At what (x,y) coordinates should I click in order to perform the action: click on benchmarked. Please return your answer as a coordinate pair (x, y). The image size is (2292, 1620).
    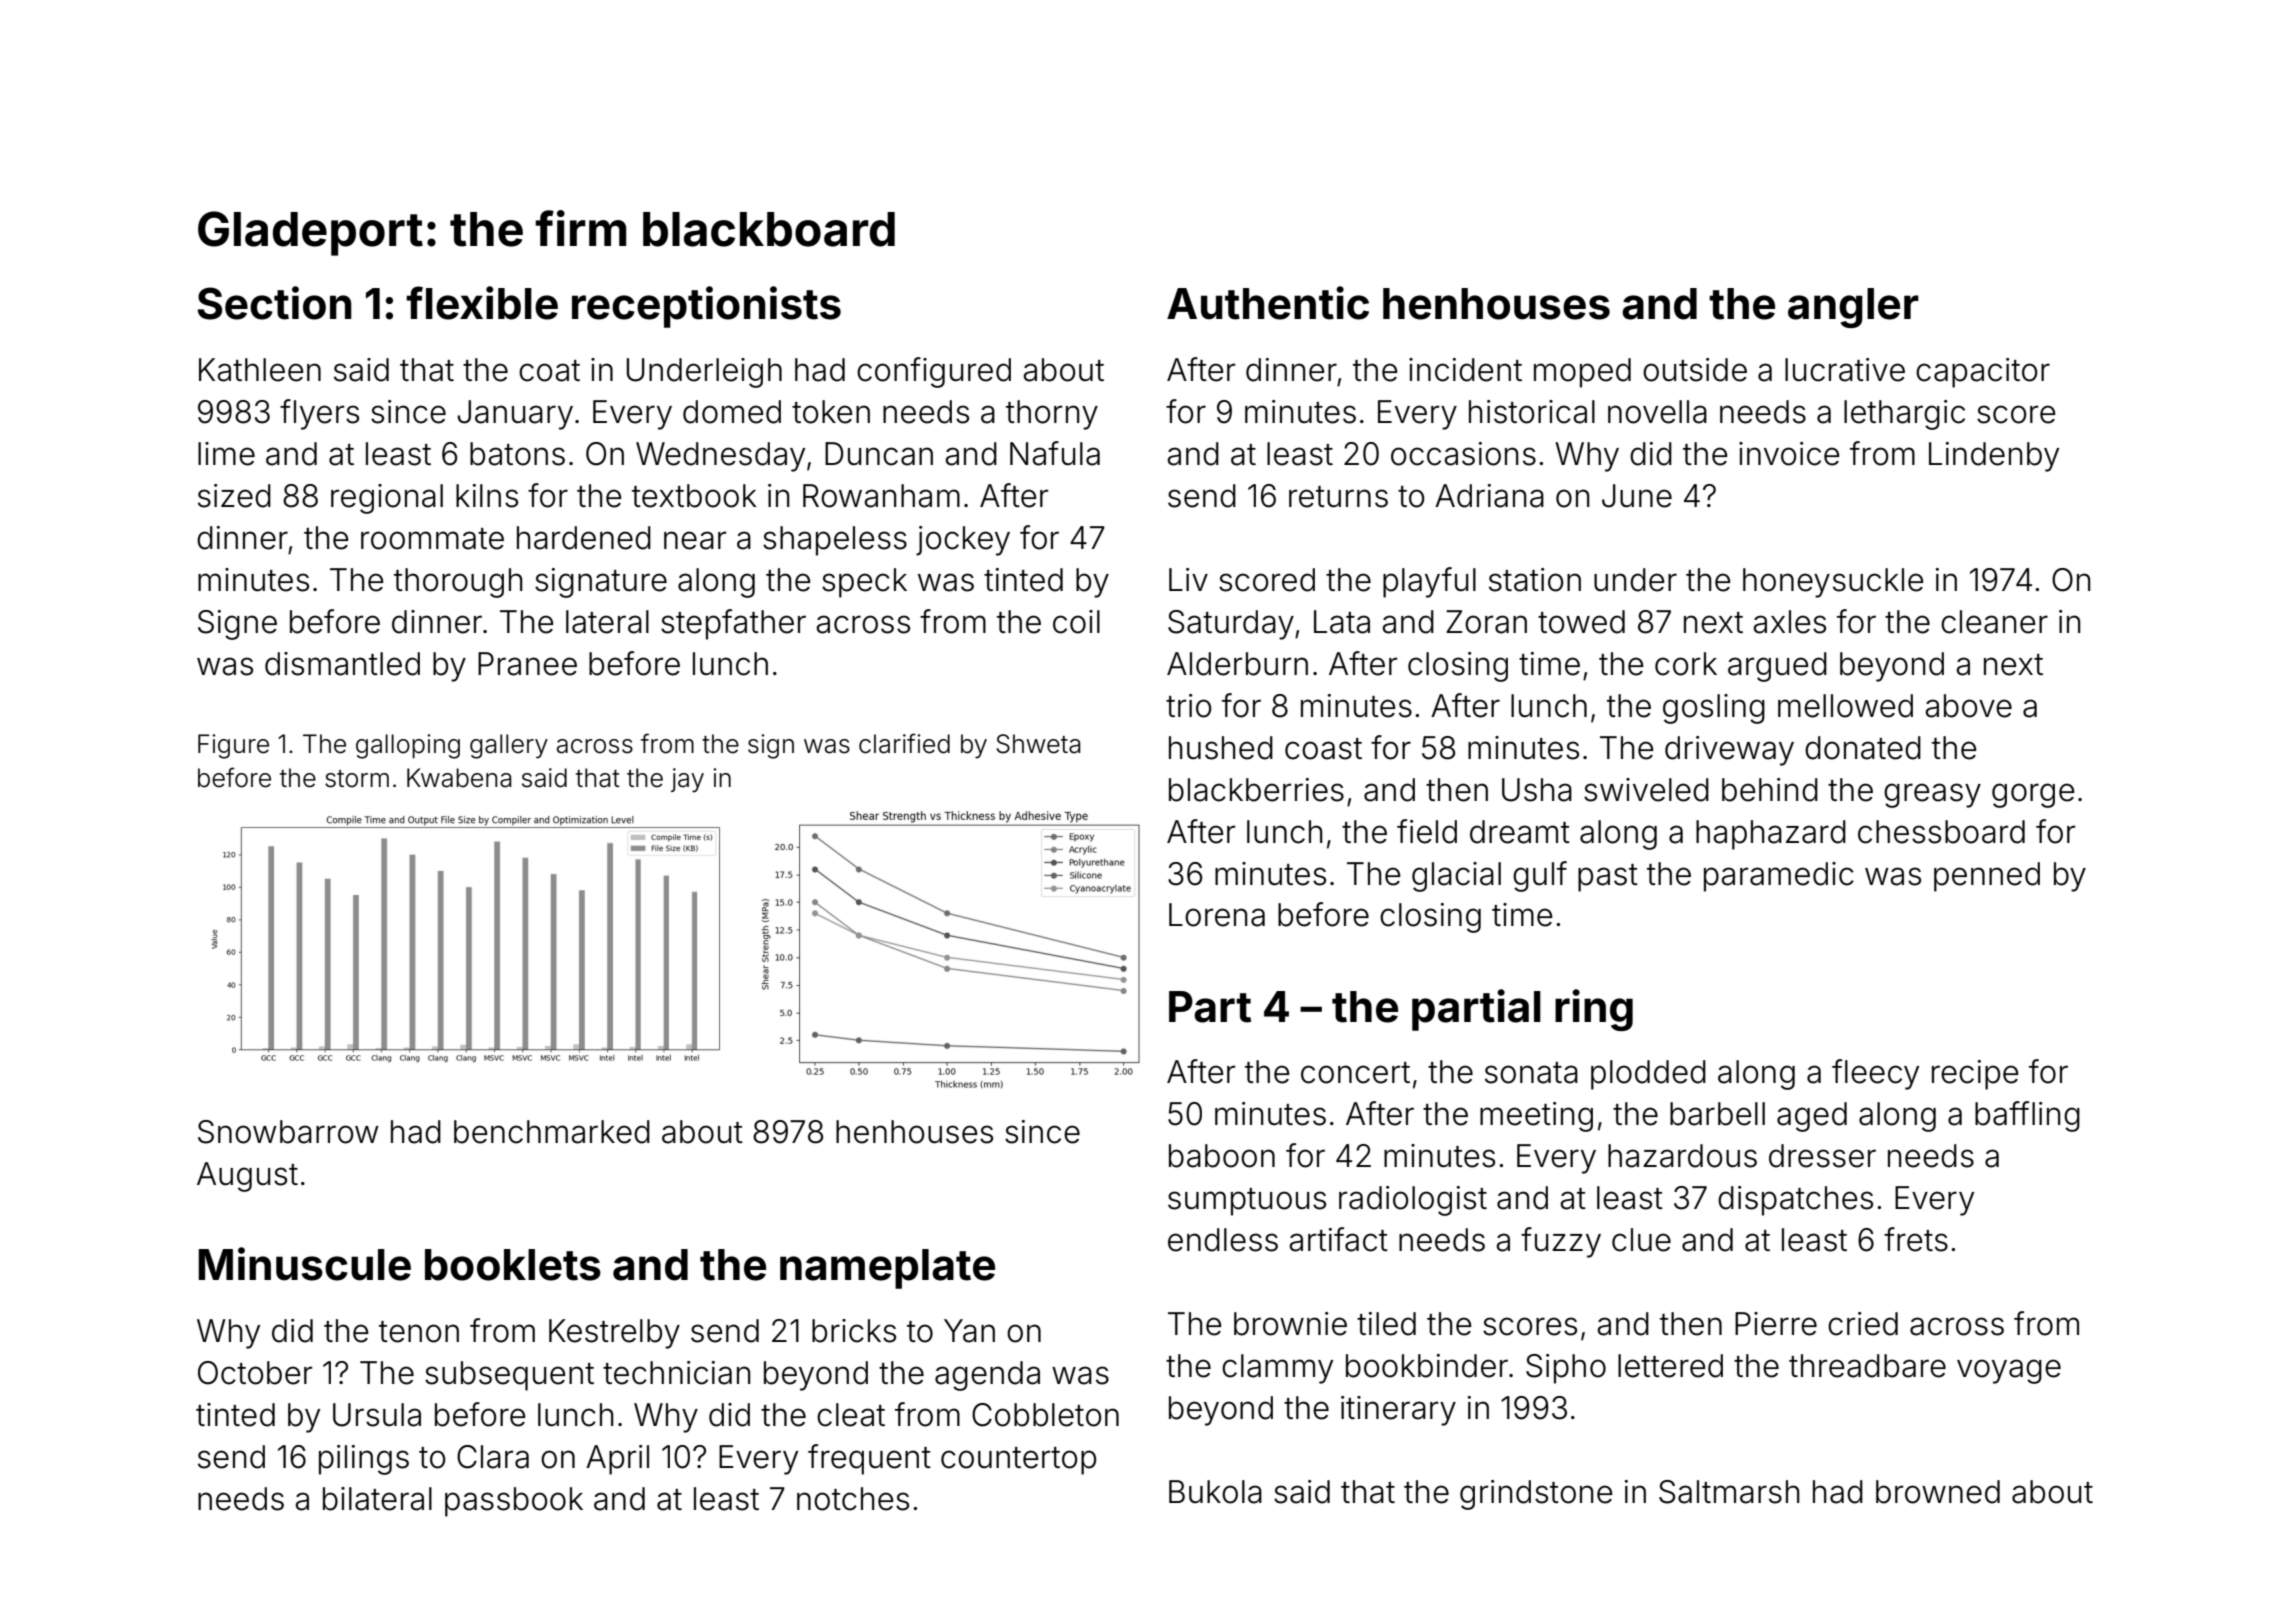
    Looking at the image, I should click on (552, 1132).
